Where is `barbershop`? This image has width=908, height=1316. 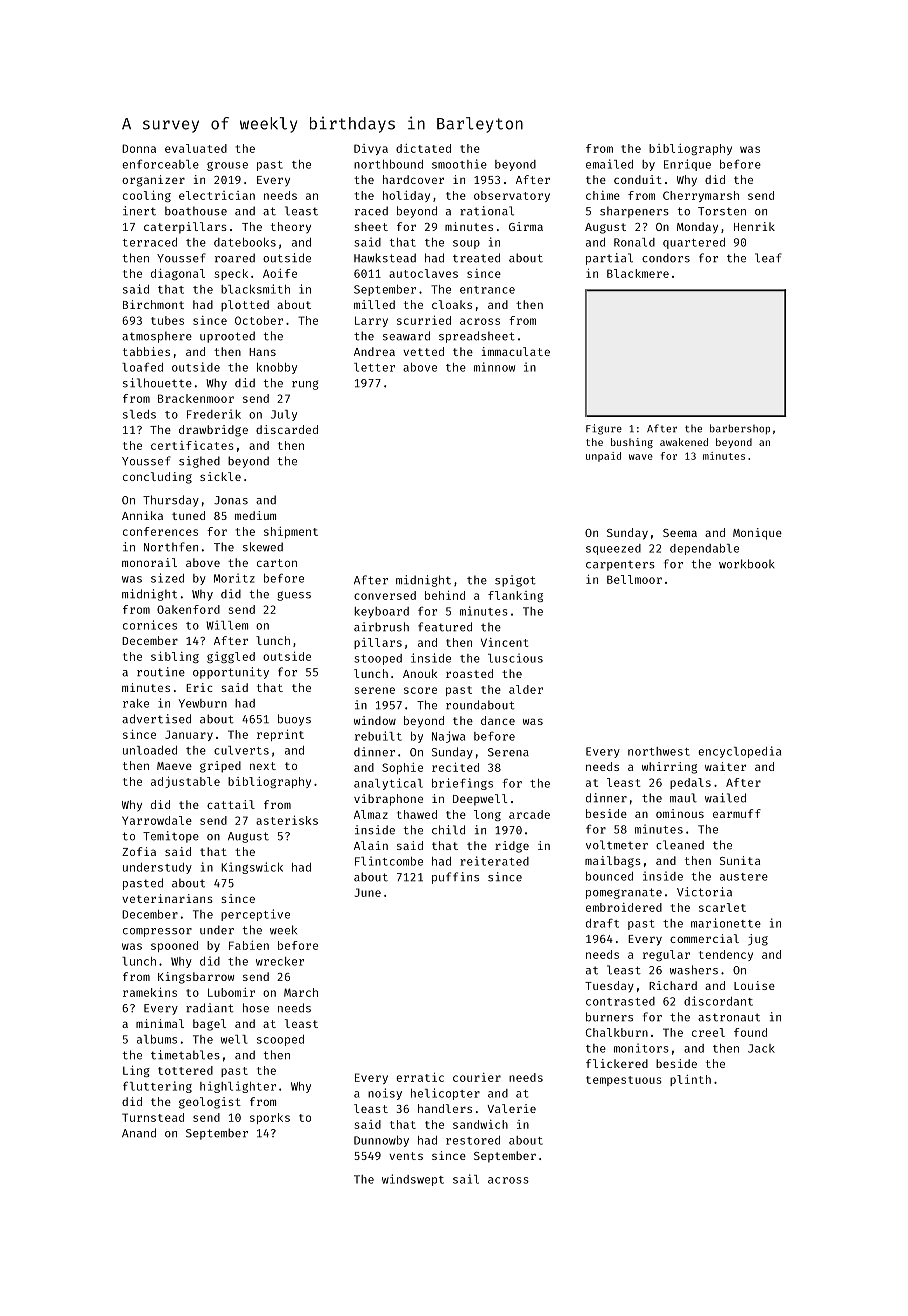
barbershop is located at coordinates (740, 429).
